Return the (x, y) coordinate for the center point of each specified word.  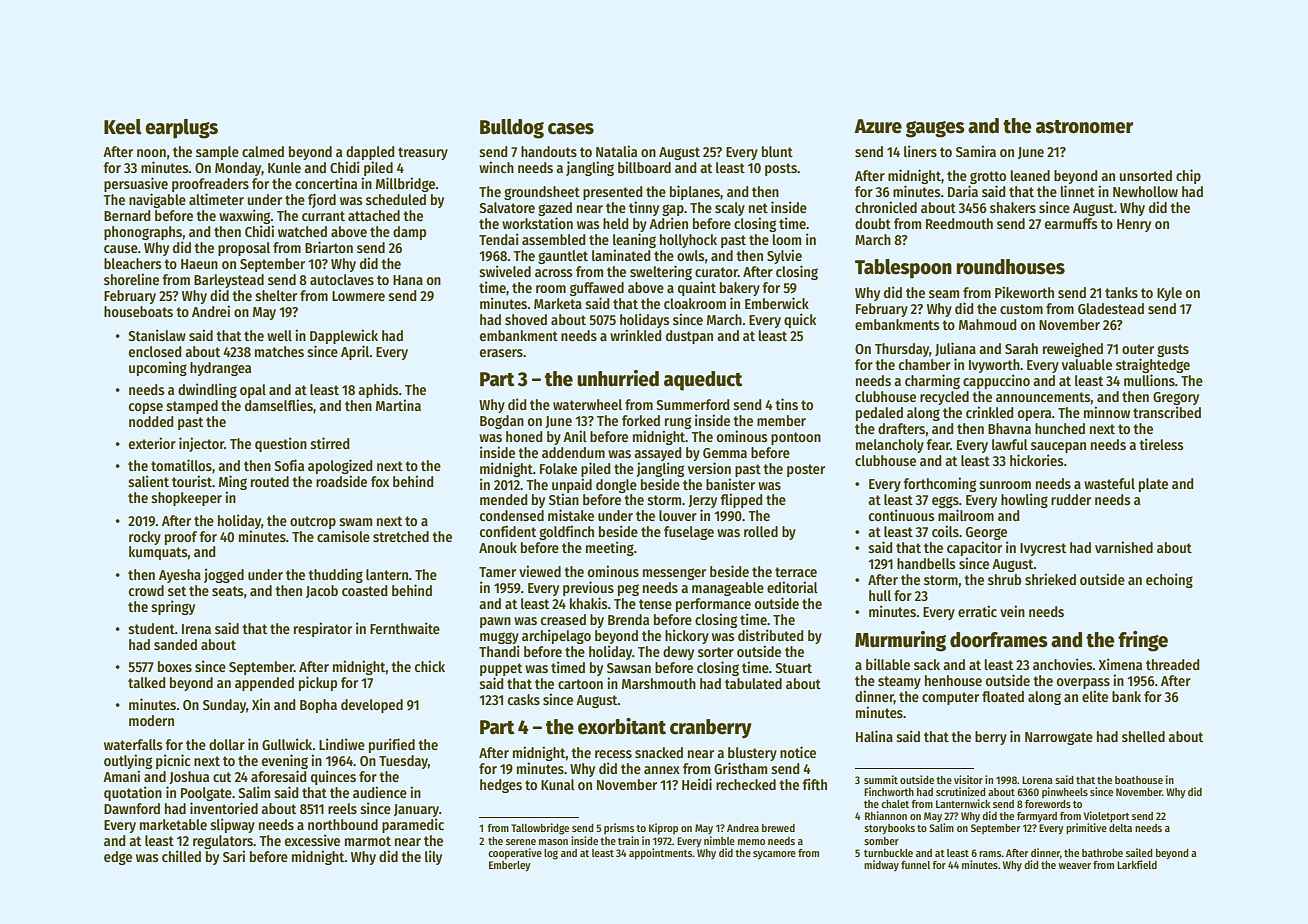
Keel (123, 127)
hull (880, 595)
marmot (368, 841)
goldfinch (566, 532)
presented (613, 193)
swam (356, 522)
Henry (1134, 225)
